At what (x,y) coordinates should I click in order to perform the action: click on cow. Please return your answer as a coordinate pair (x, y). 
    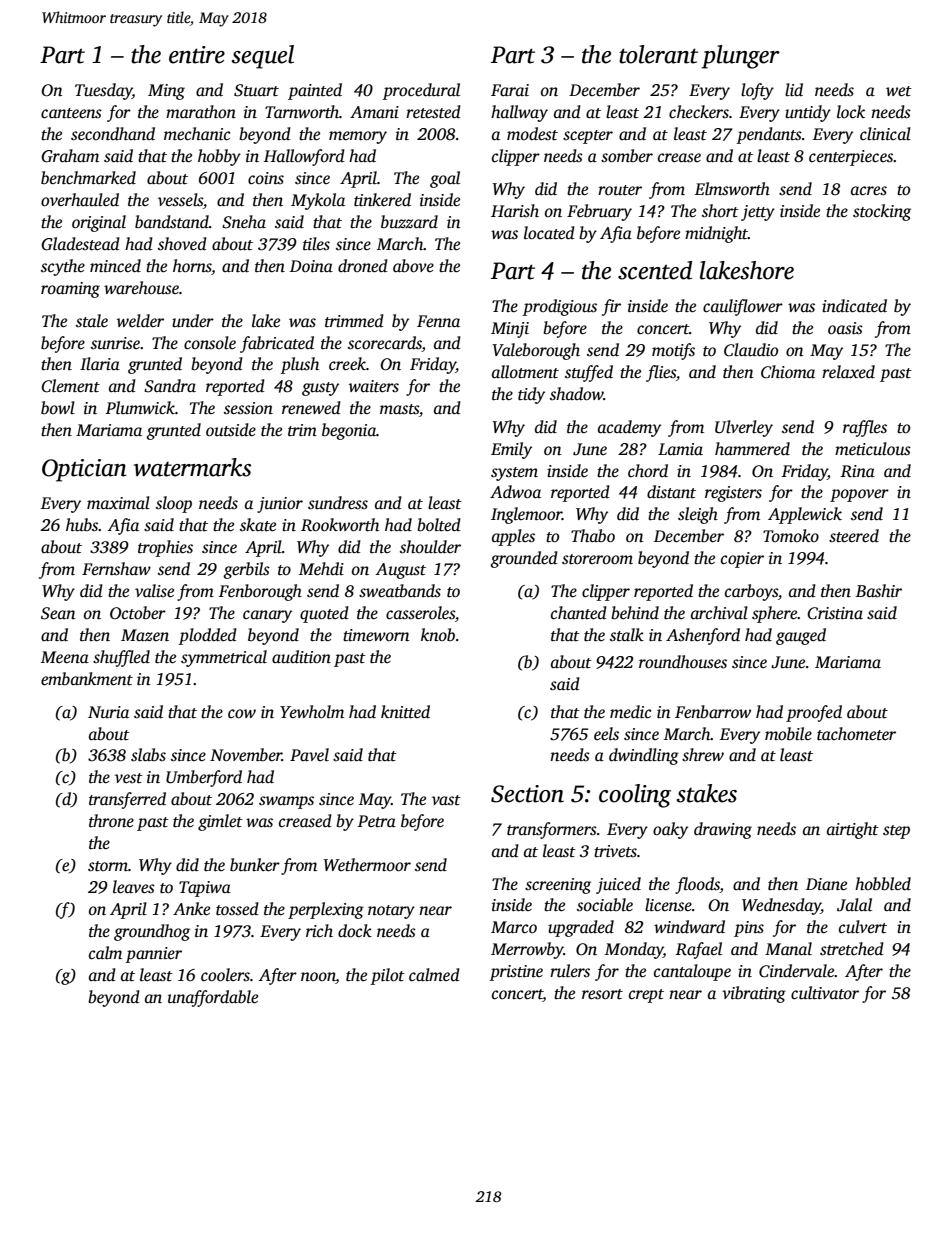
    Looking at the image, I should click on (242, 714).
